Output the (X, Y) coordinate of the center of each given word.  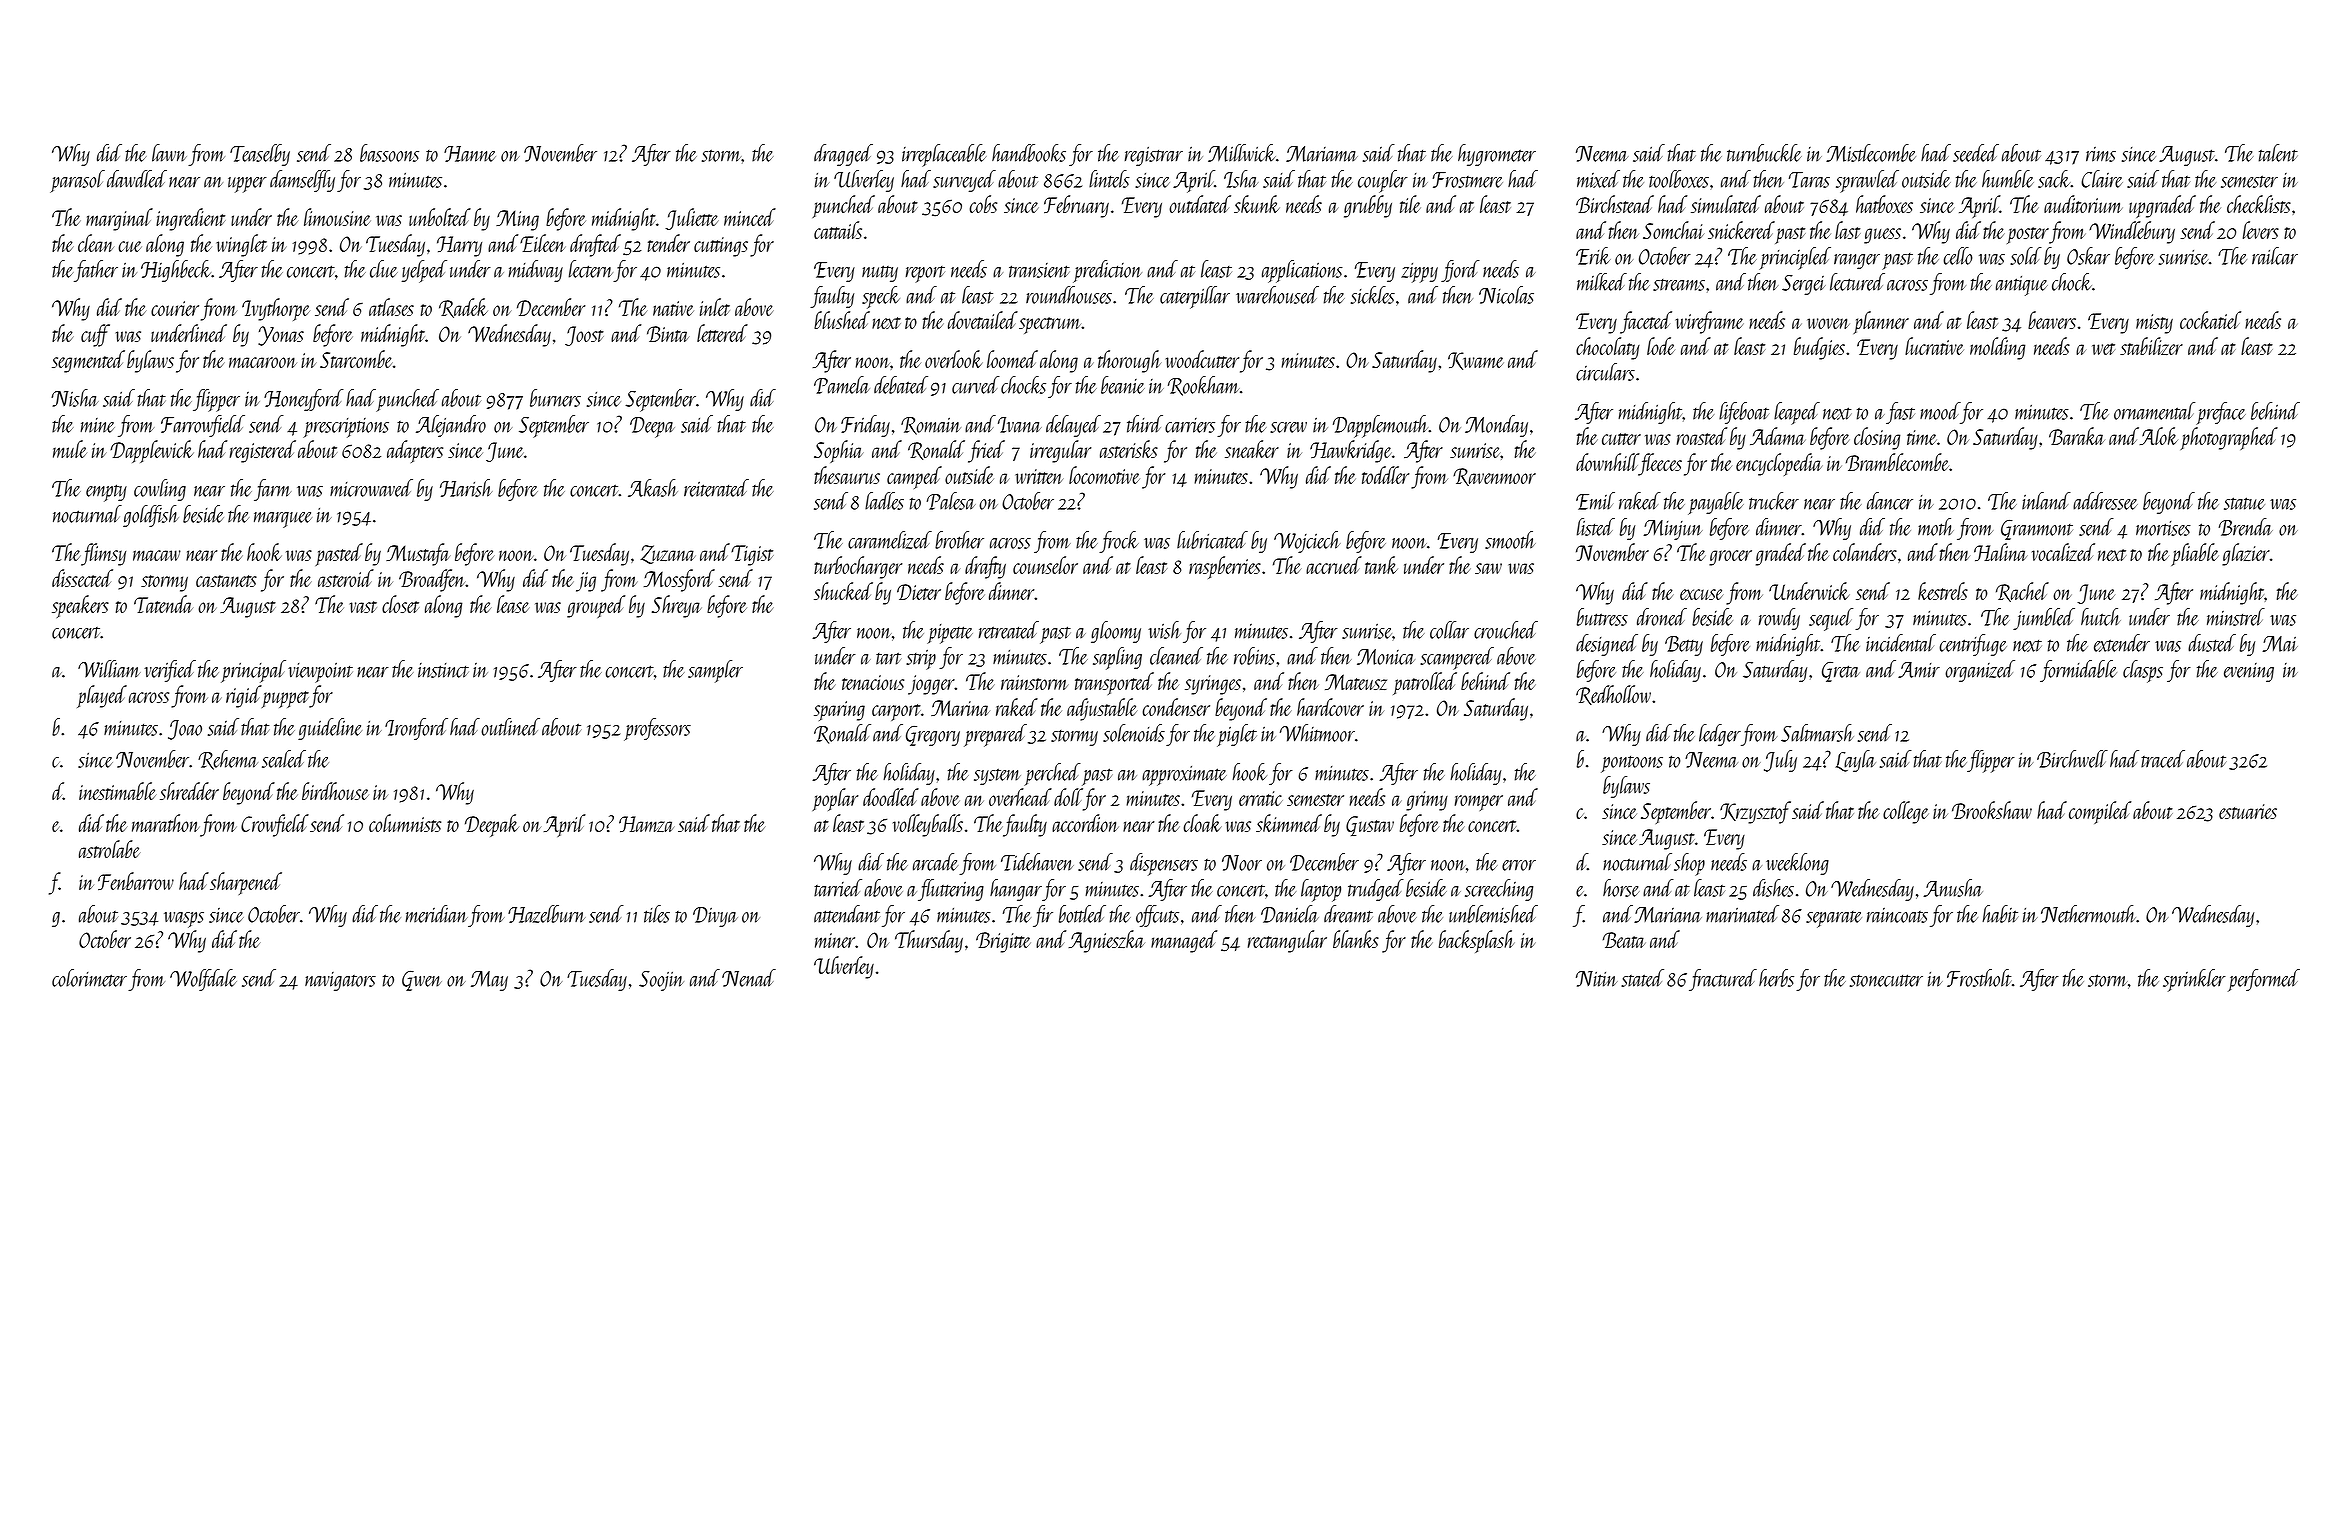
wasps (184, 920)
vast (363, 607)
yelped (424, 271)
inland (2046, 501)
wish (1164, 630)
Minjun (1673, 530)
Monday (1496, 426)
